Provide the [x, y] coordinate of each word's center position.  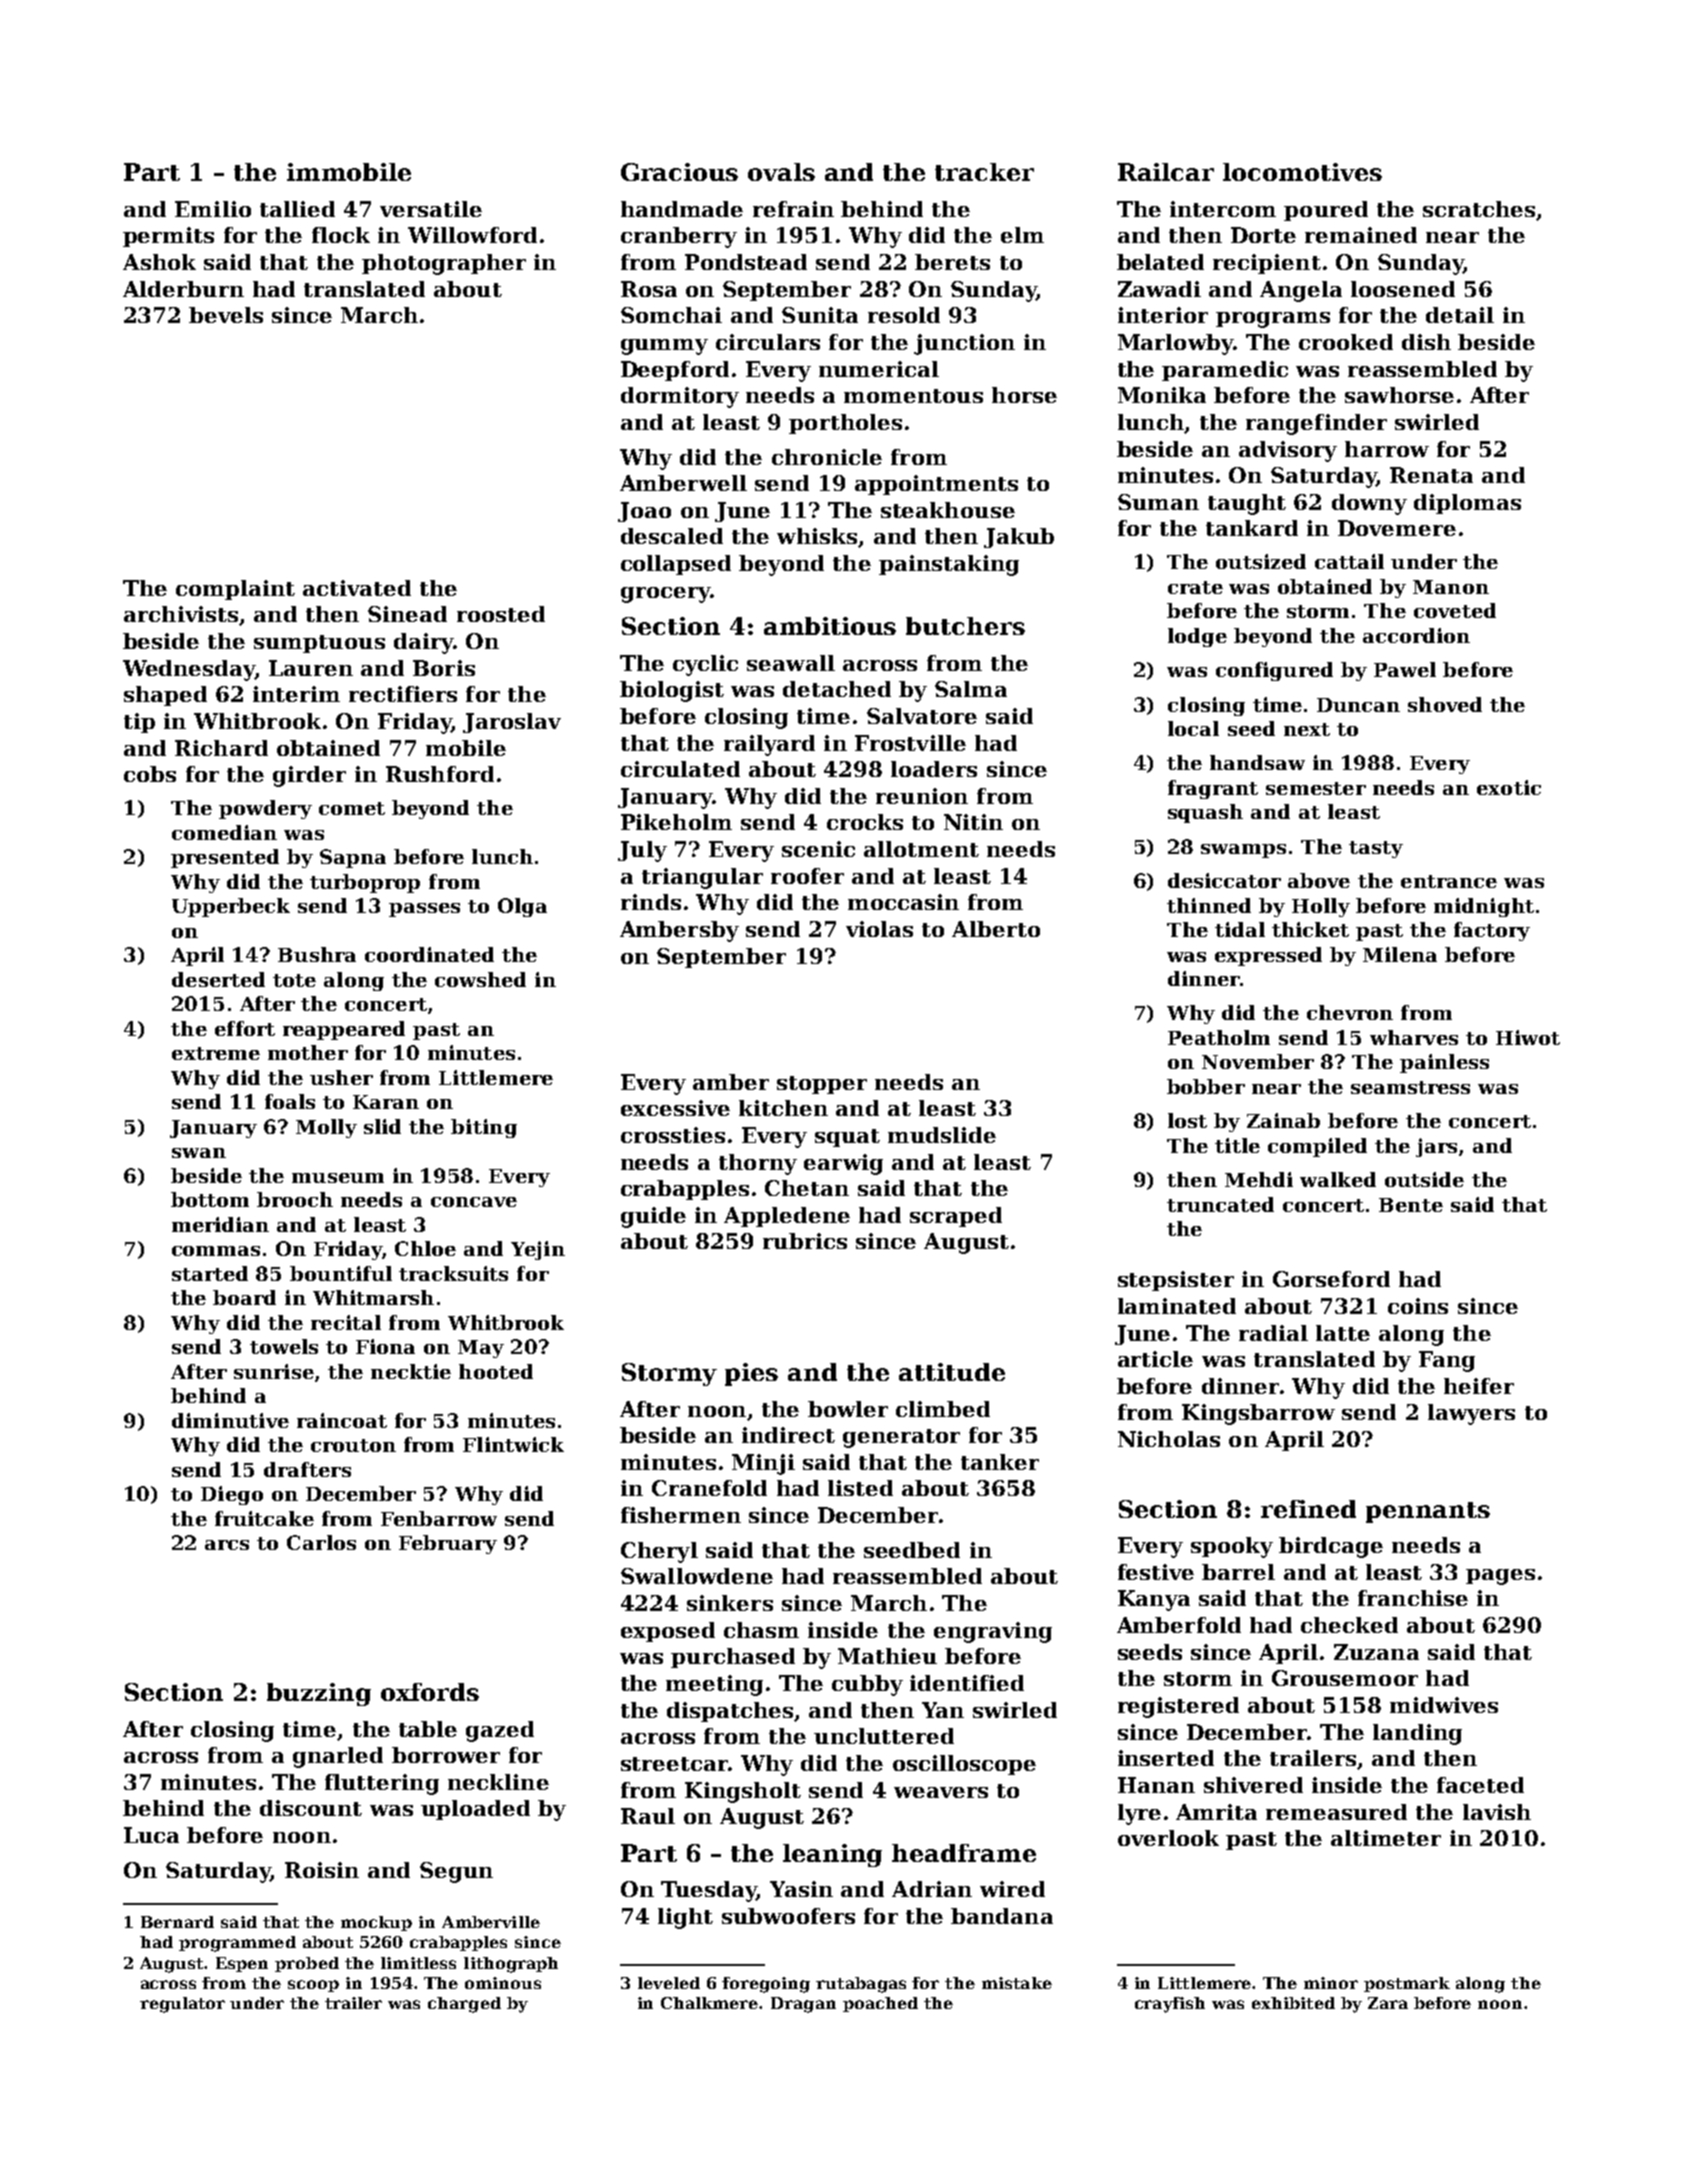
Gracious [679, 172]
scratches [1479, 209]
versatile [431, 209]
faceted [1480, 1785]
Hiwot [1528, 1037]
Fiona [385, 1346]
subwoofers [788, 1916]
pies [751, 1374]
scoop [313, 1986]
